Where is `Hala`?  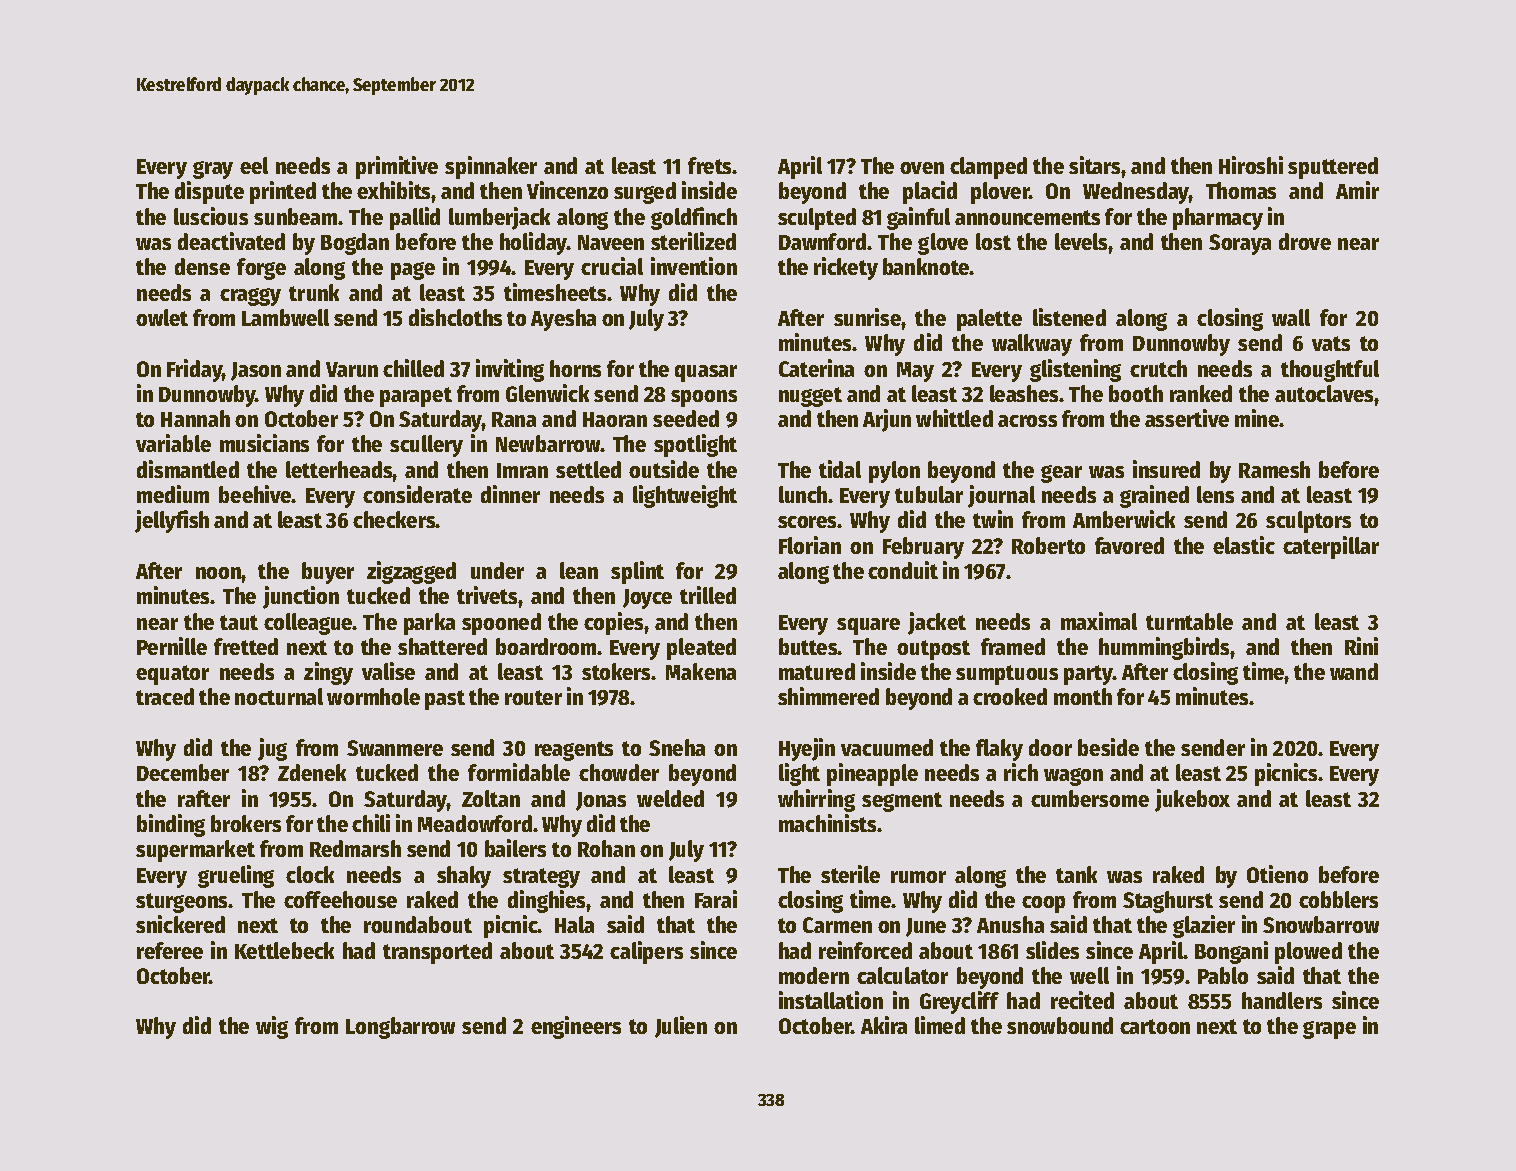
Hala is located at coordinates (574, 924).
